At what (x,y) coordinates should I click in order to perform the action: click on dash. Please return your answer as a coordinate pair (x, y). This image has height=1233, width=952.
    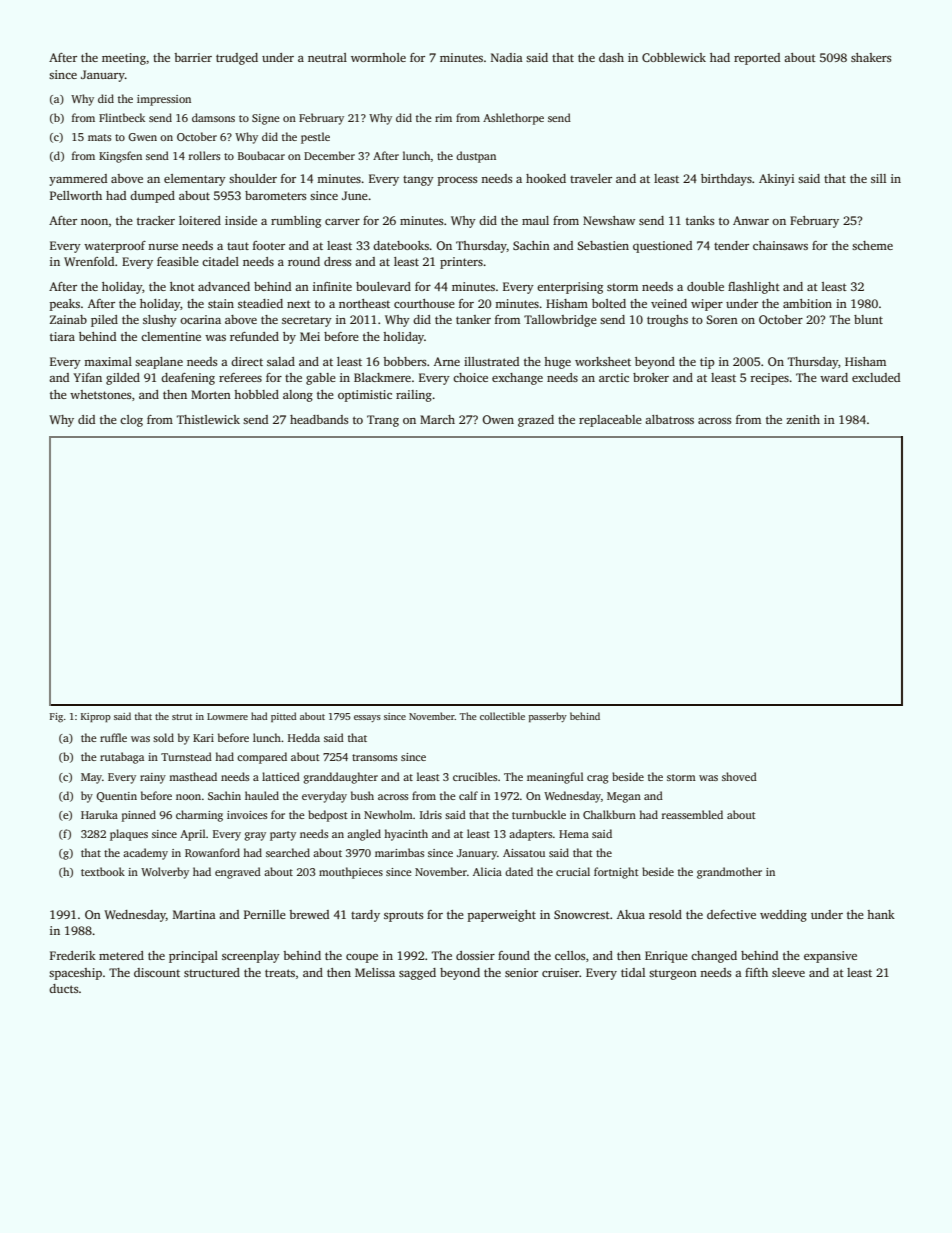
    Looking at the image, I should click on (611, 57).
